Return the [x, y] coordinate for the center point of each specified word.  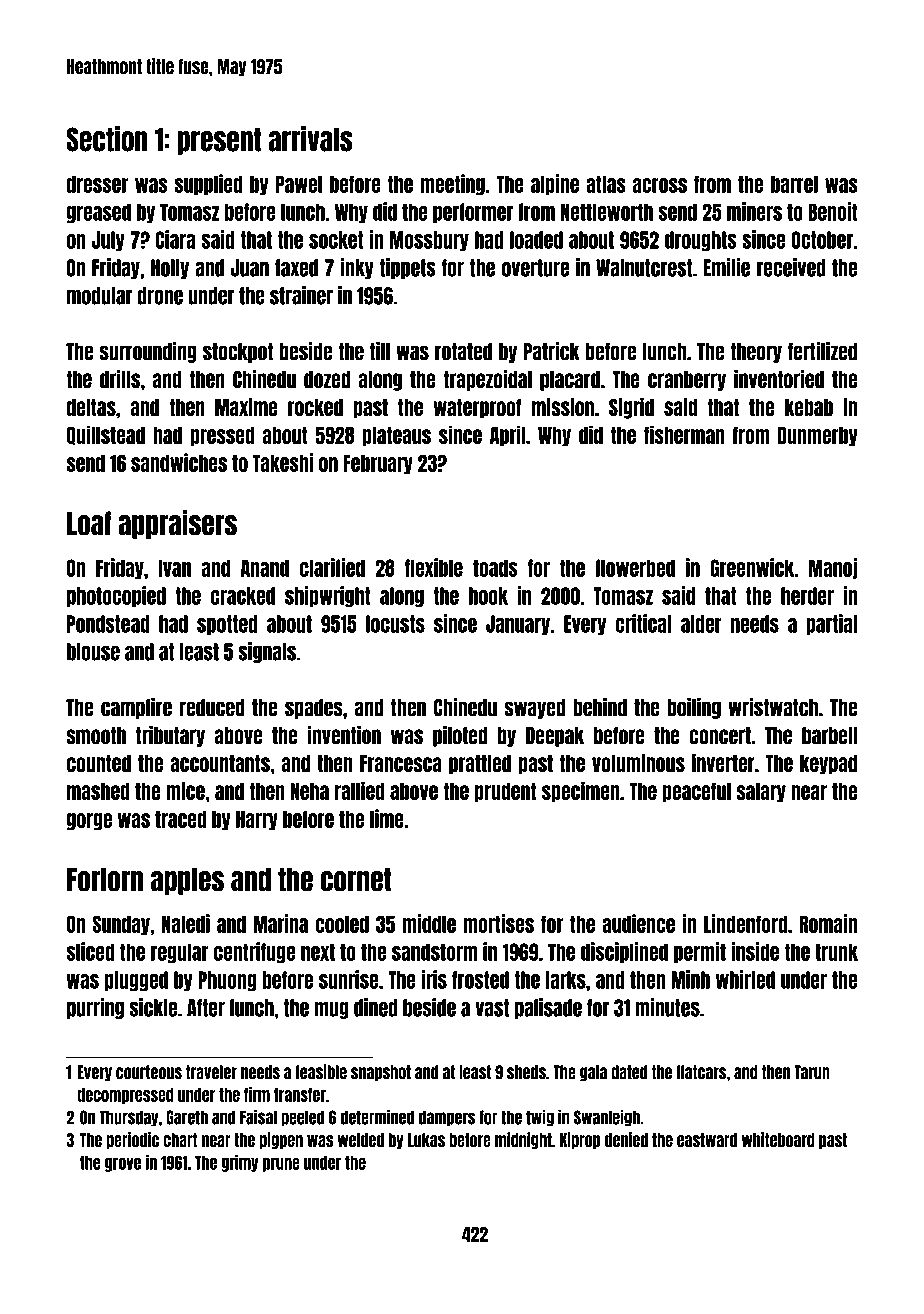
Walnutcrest [644, 268]
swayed [535, 709]
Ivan [175, 568]
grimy [240, 1163]
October [822, 240]
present [219, 141]
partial [831, 624]
